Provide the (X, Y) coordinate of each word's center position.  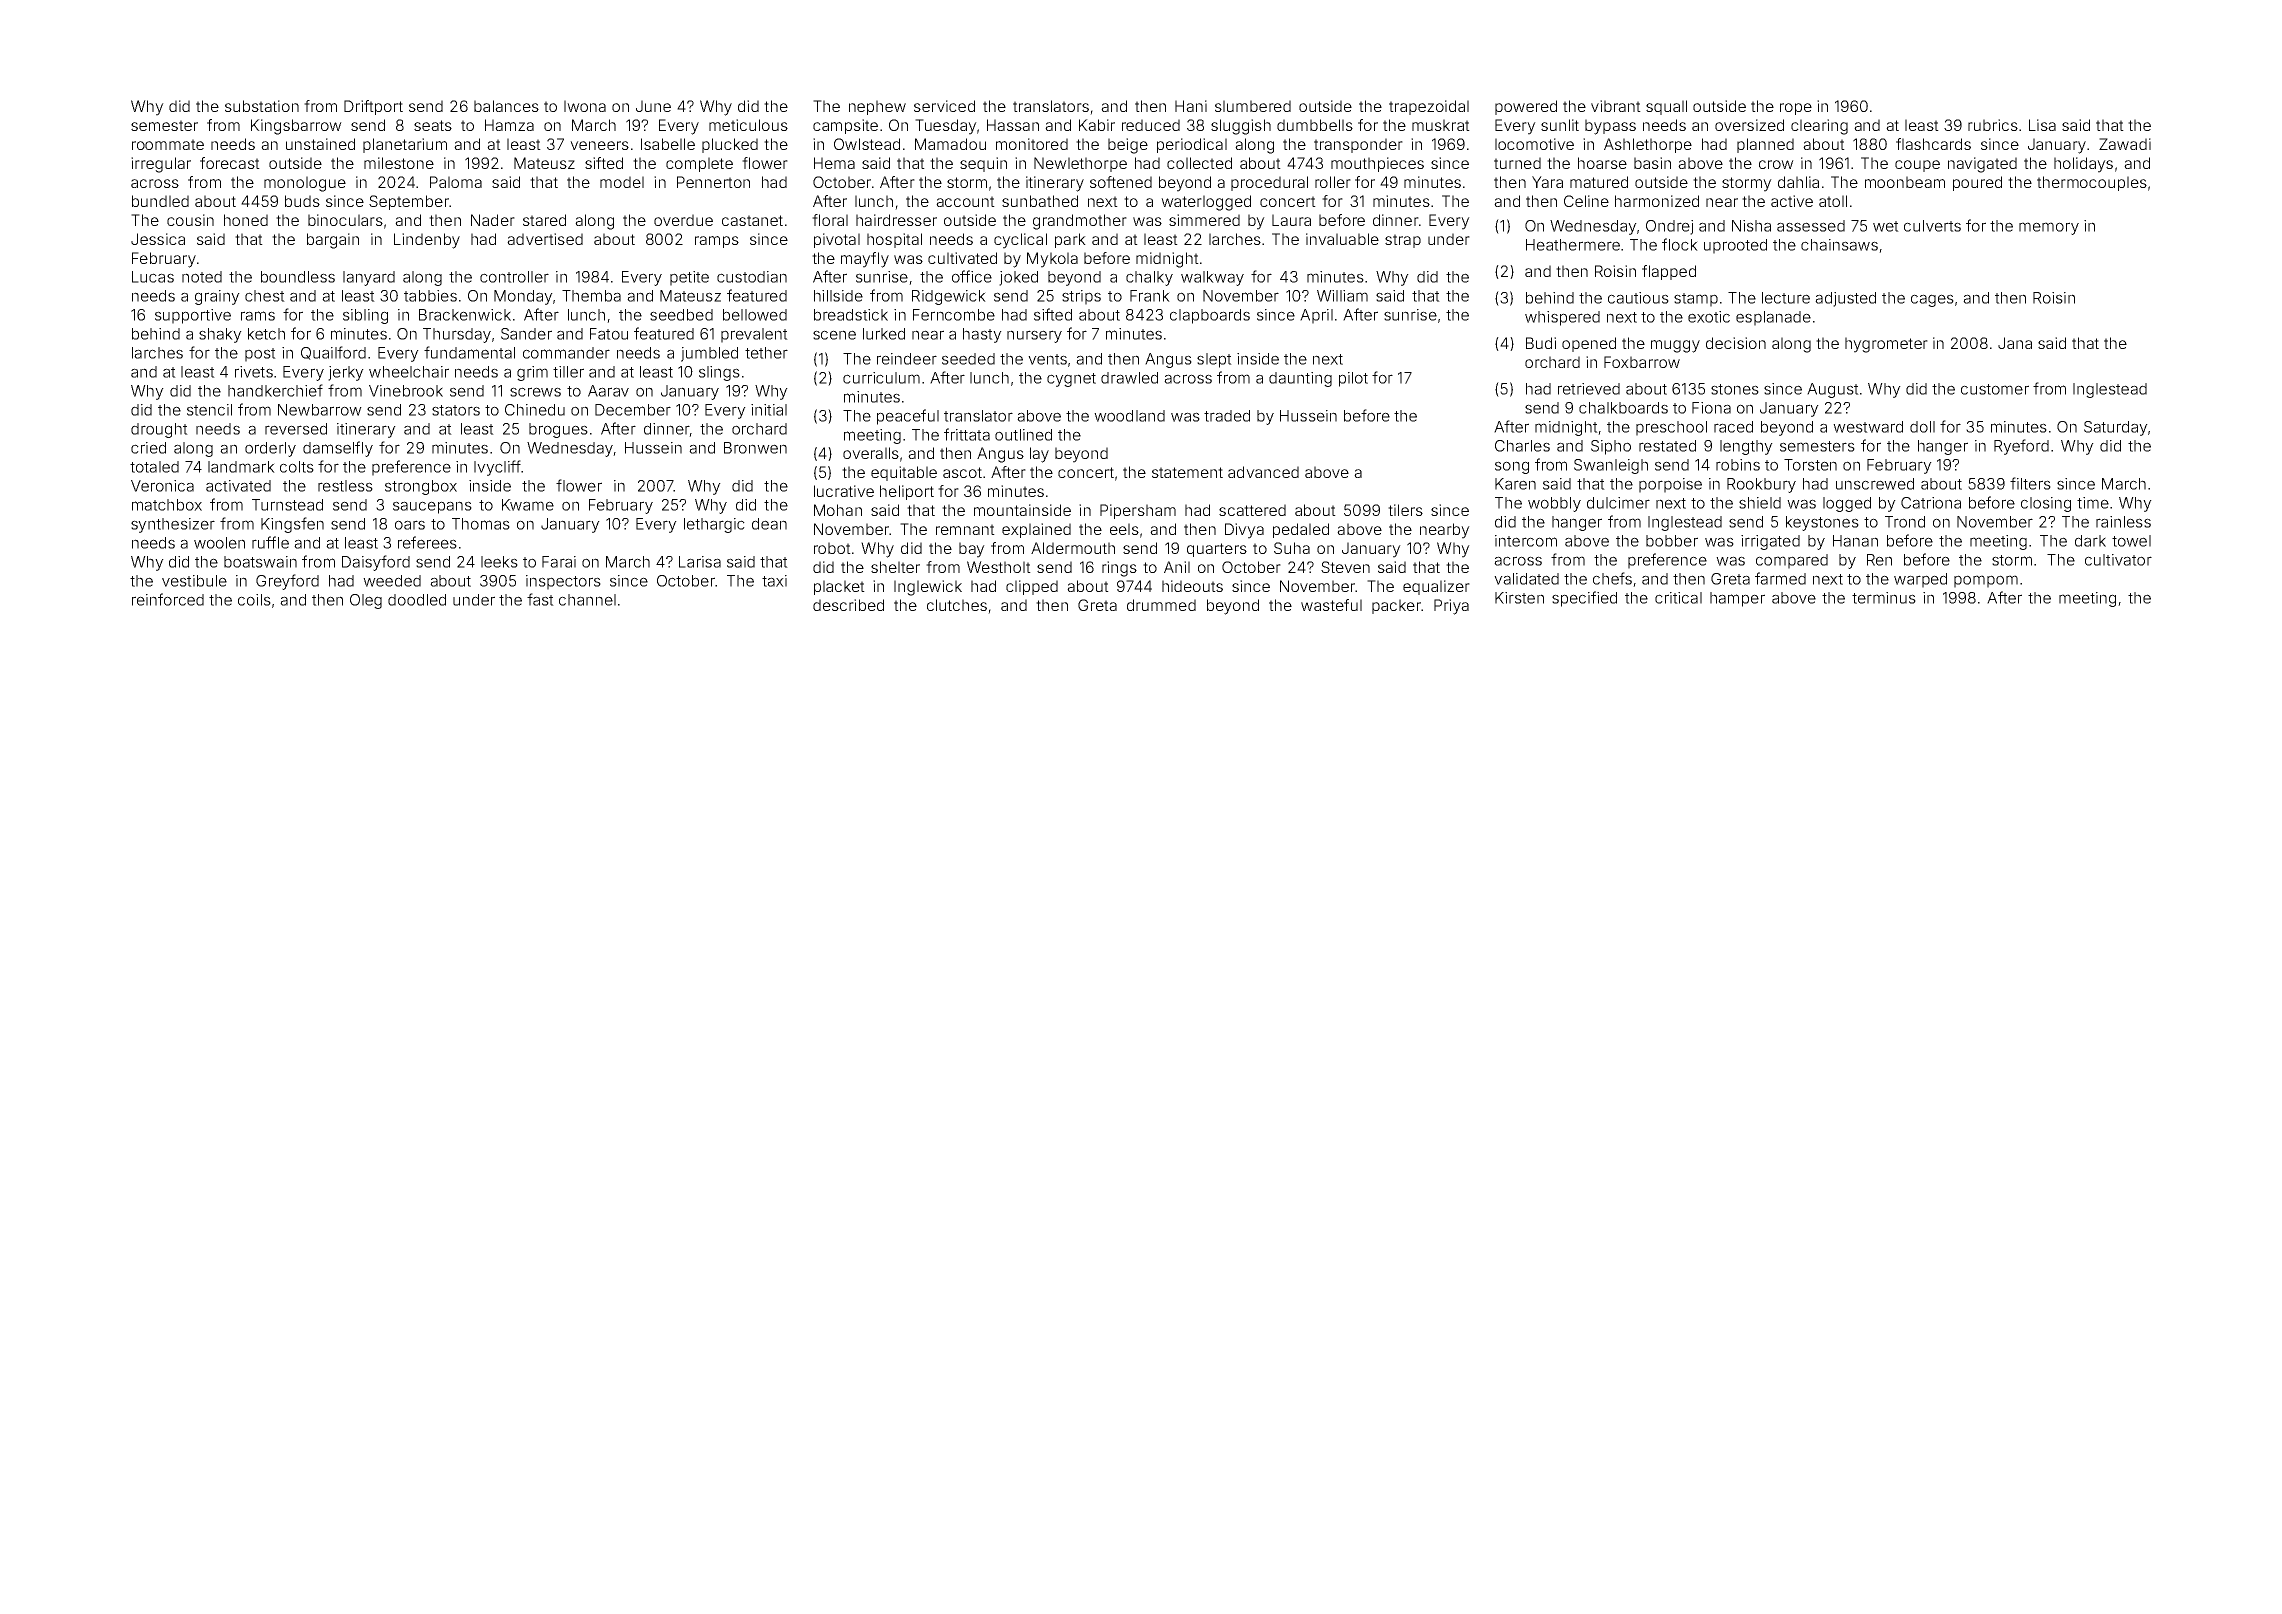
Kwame (528, 505)
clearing (1819, 127)
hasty (982, 335)
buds (302, 201)
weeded (392, 581)
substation (262, 106)
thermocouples (2092, 183)
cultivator (2118, 560)
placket (839, 587)
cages (1932, 300)
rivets (254, 372)
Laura (1291, 220)
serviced (944, 106)
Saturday (2116, 428)
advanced (1263, 472)
